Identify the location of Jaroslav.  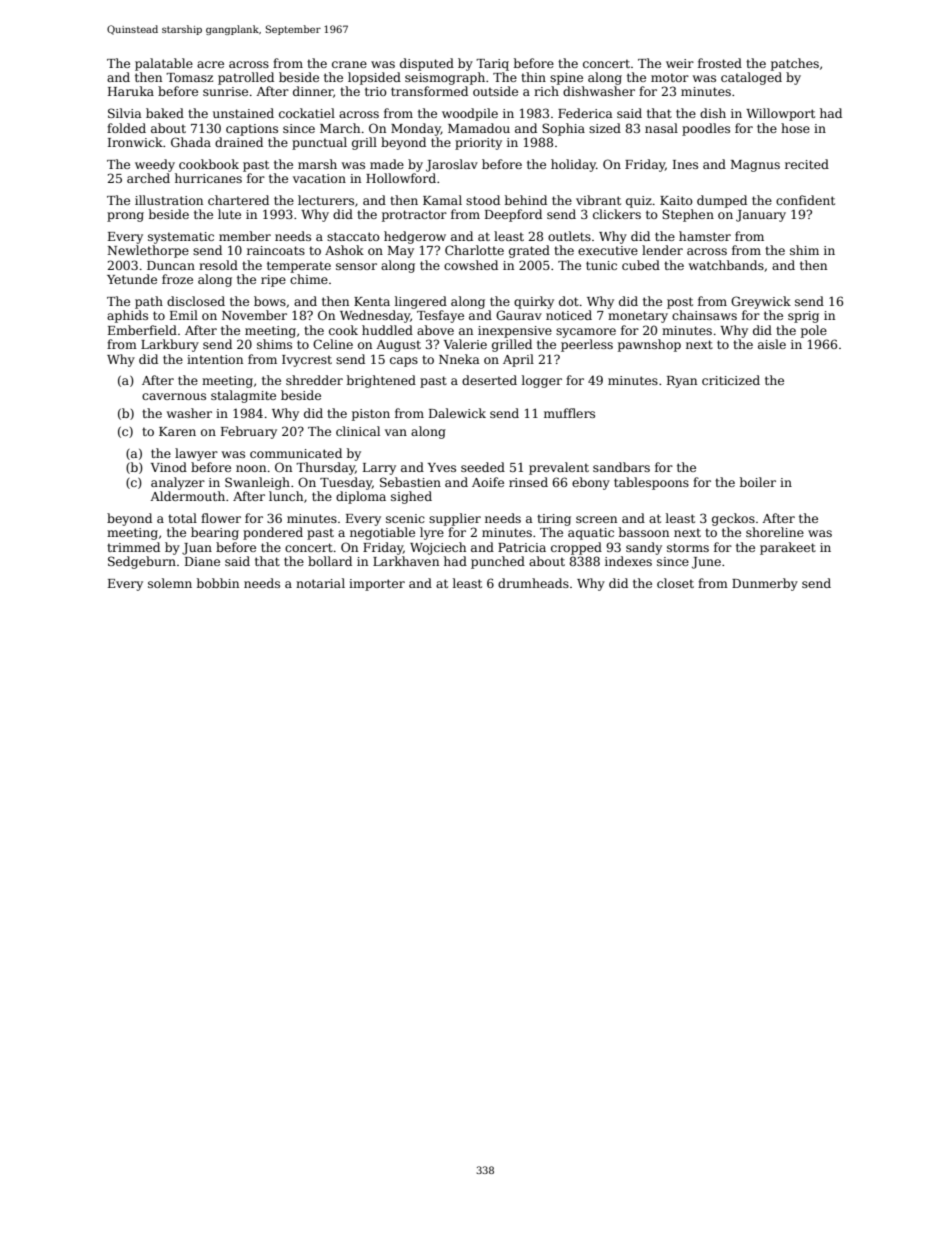
(452, 165).
